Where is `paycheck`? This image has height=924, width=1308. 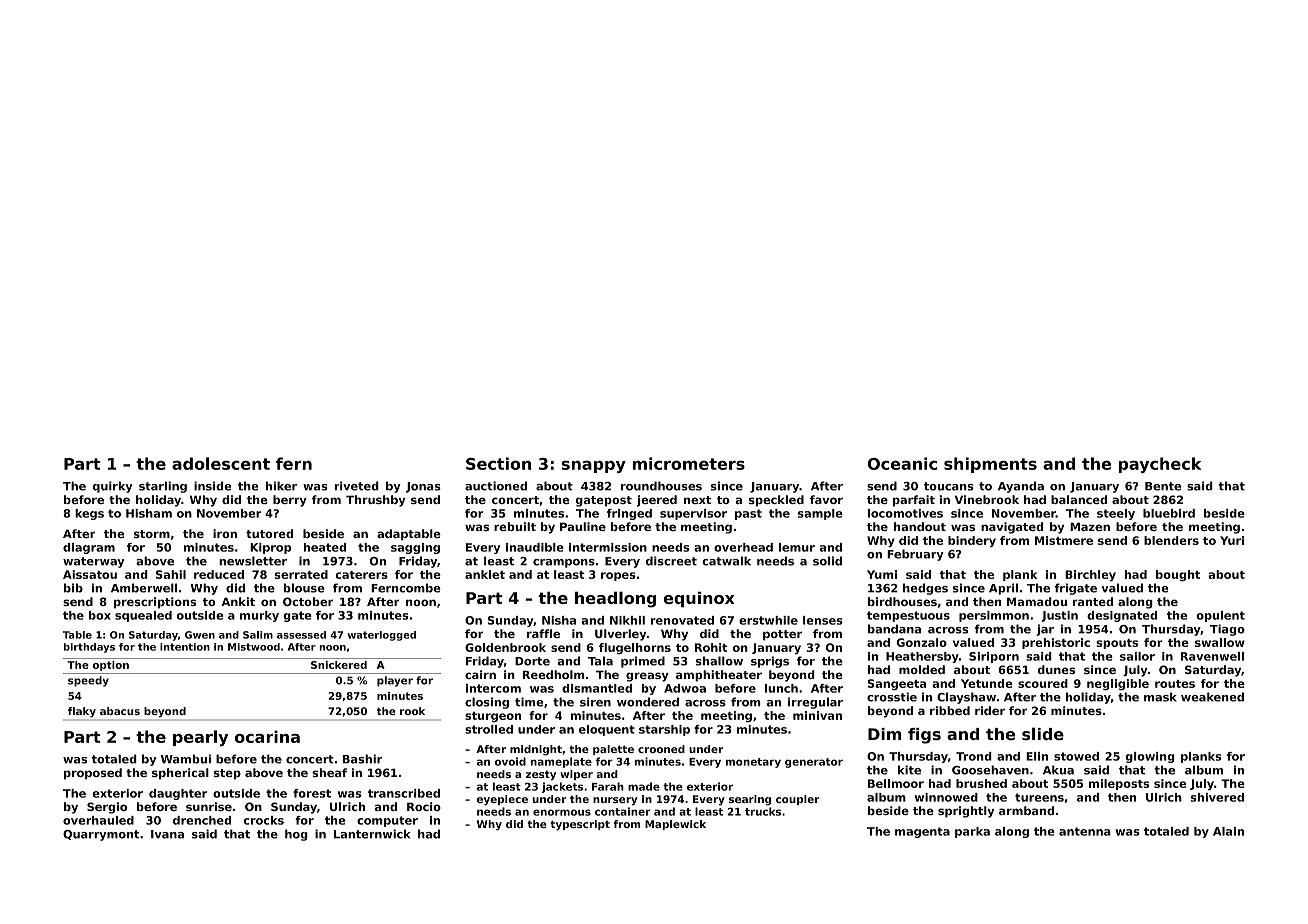
paycheck is located at coordinates (1160, 465).
